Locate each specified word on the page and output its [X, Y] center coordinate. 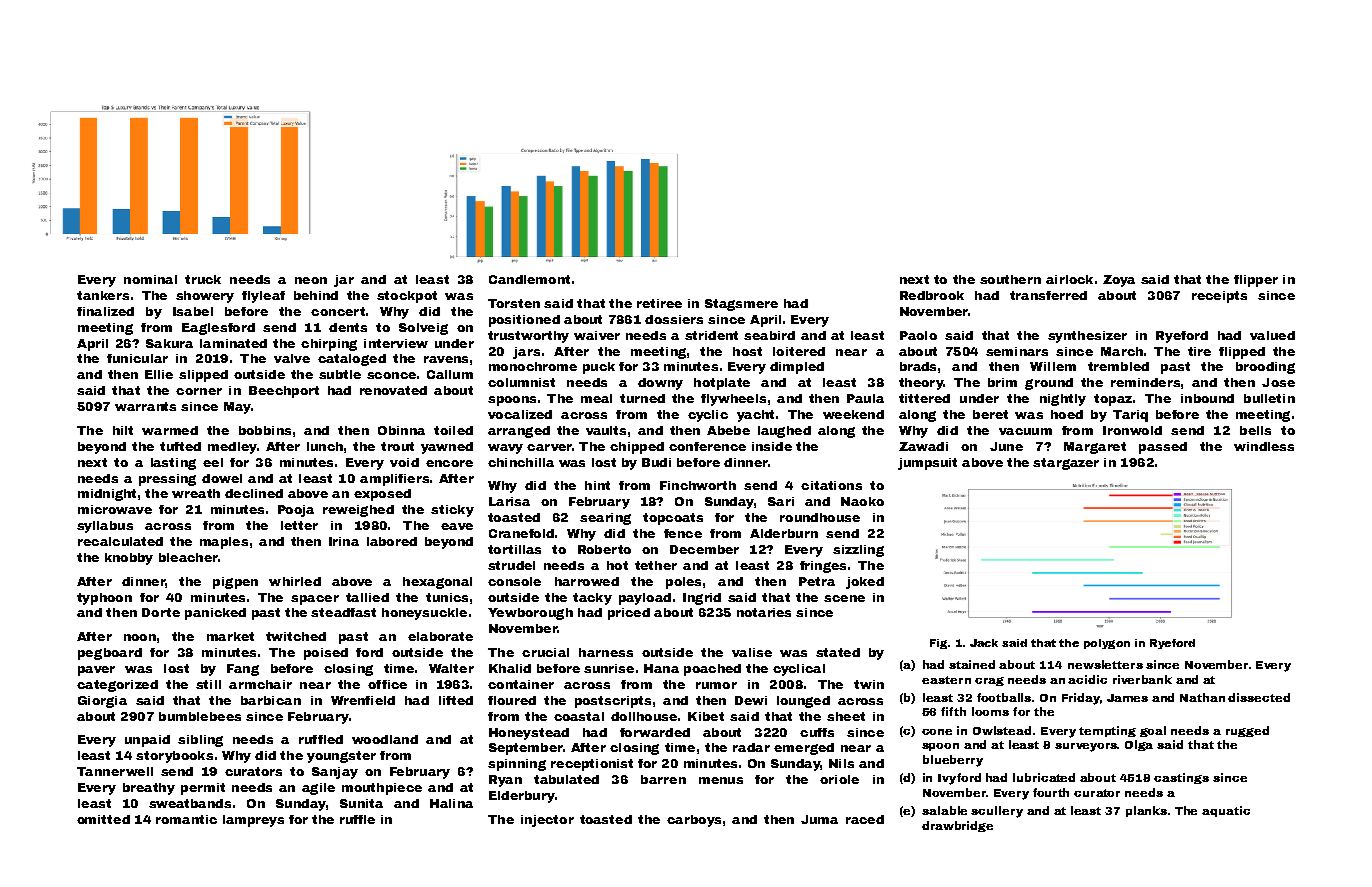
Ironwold [1132, 430]
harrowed [587, 581]
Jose [1278, 382]
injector [547, 821]
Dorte [161, 612]
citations [831, 485]
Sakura [169, 343]
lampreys [253, 821]
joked [865, 583]
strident [711, 335]
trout [397, 446]
